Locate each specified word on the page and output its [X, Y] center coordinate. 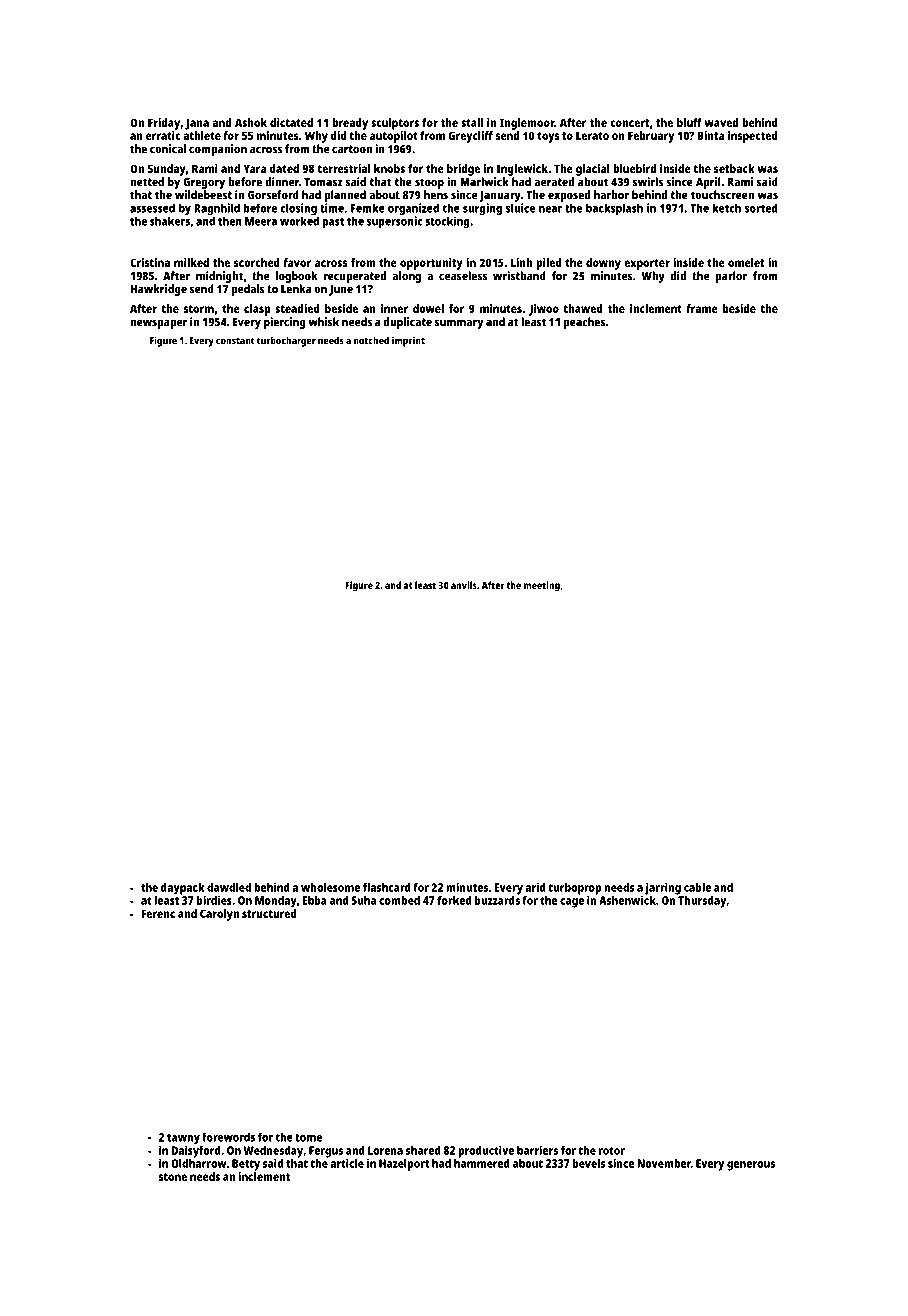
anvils [464, 585]
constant [235, 341]
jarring [663, 888]
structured [269, 913]
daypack [183, 889]
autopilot [394, 137]
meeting [542, 586]
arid [535, 887]
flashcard [387, 887]
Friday [164, 124]
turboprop [574, 889]
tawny [183, 1139]
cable [697, 887]
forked [454, 900]
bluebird [634, 168]
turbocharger [286, 341]
